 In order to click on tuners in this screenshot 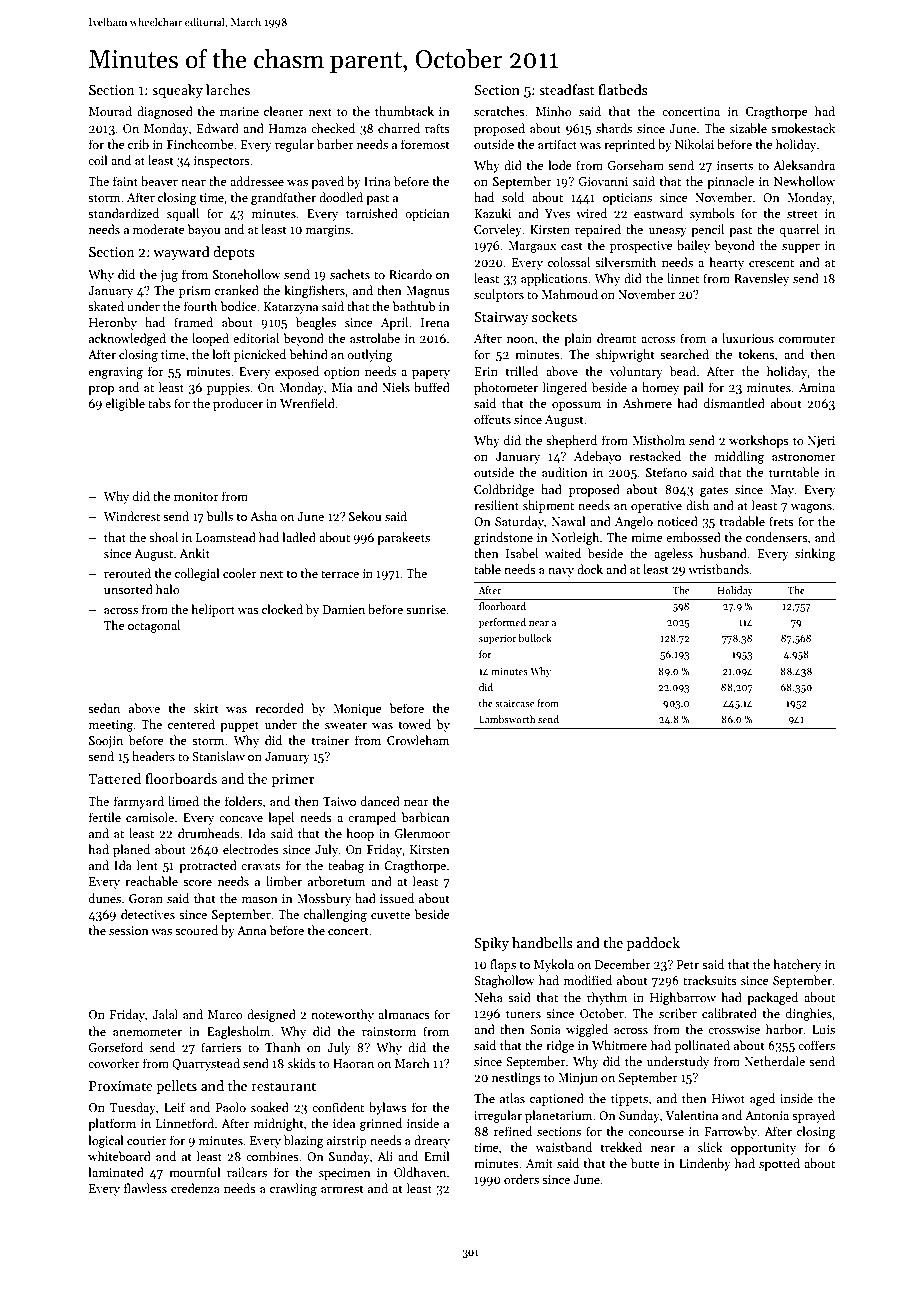, I will do `click(523, 1014)`.
